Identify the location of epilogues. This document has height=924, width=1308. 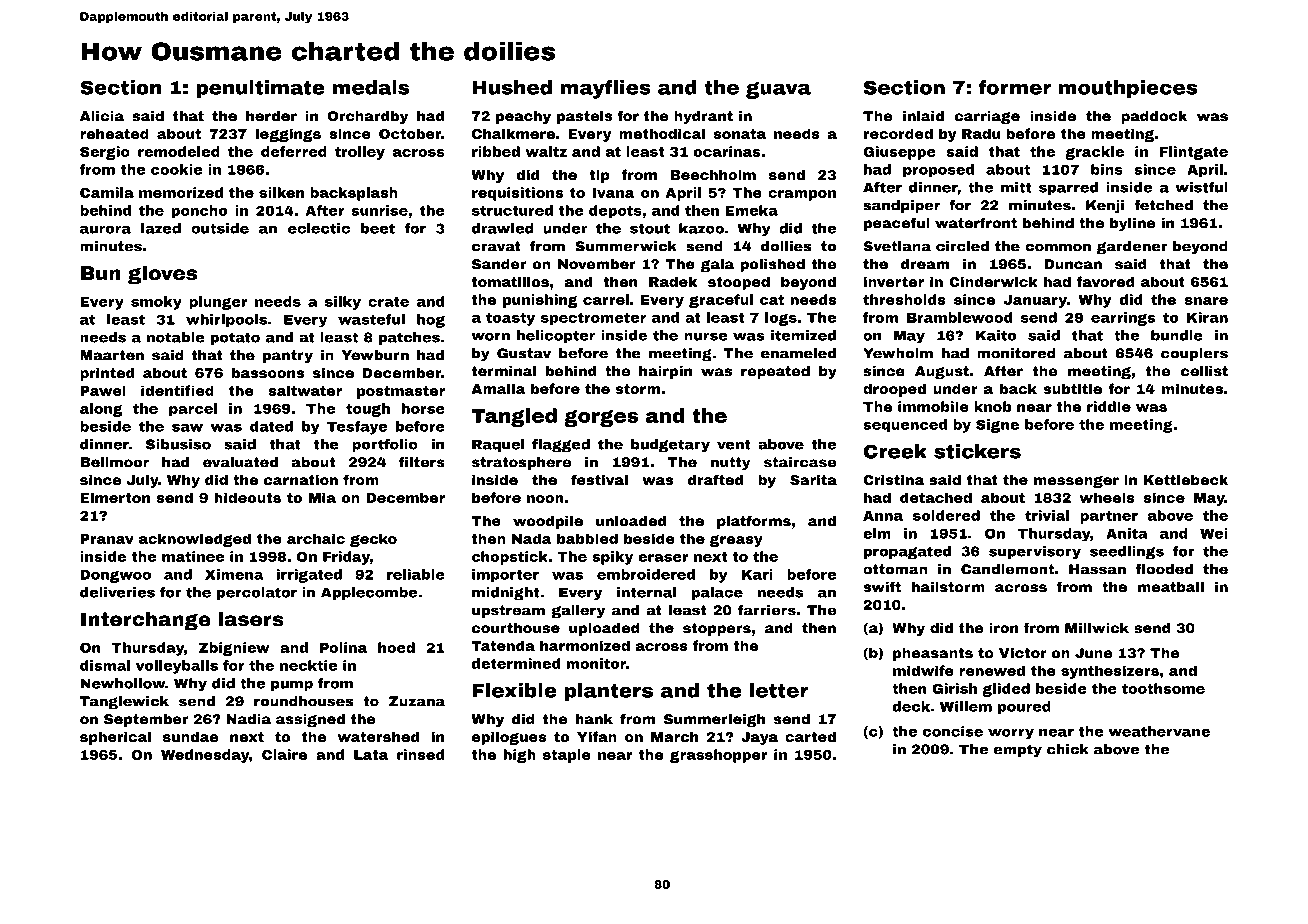
(509, 738).
